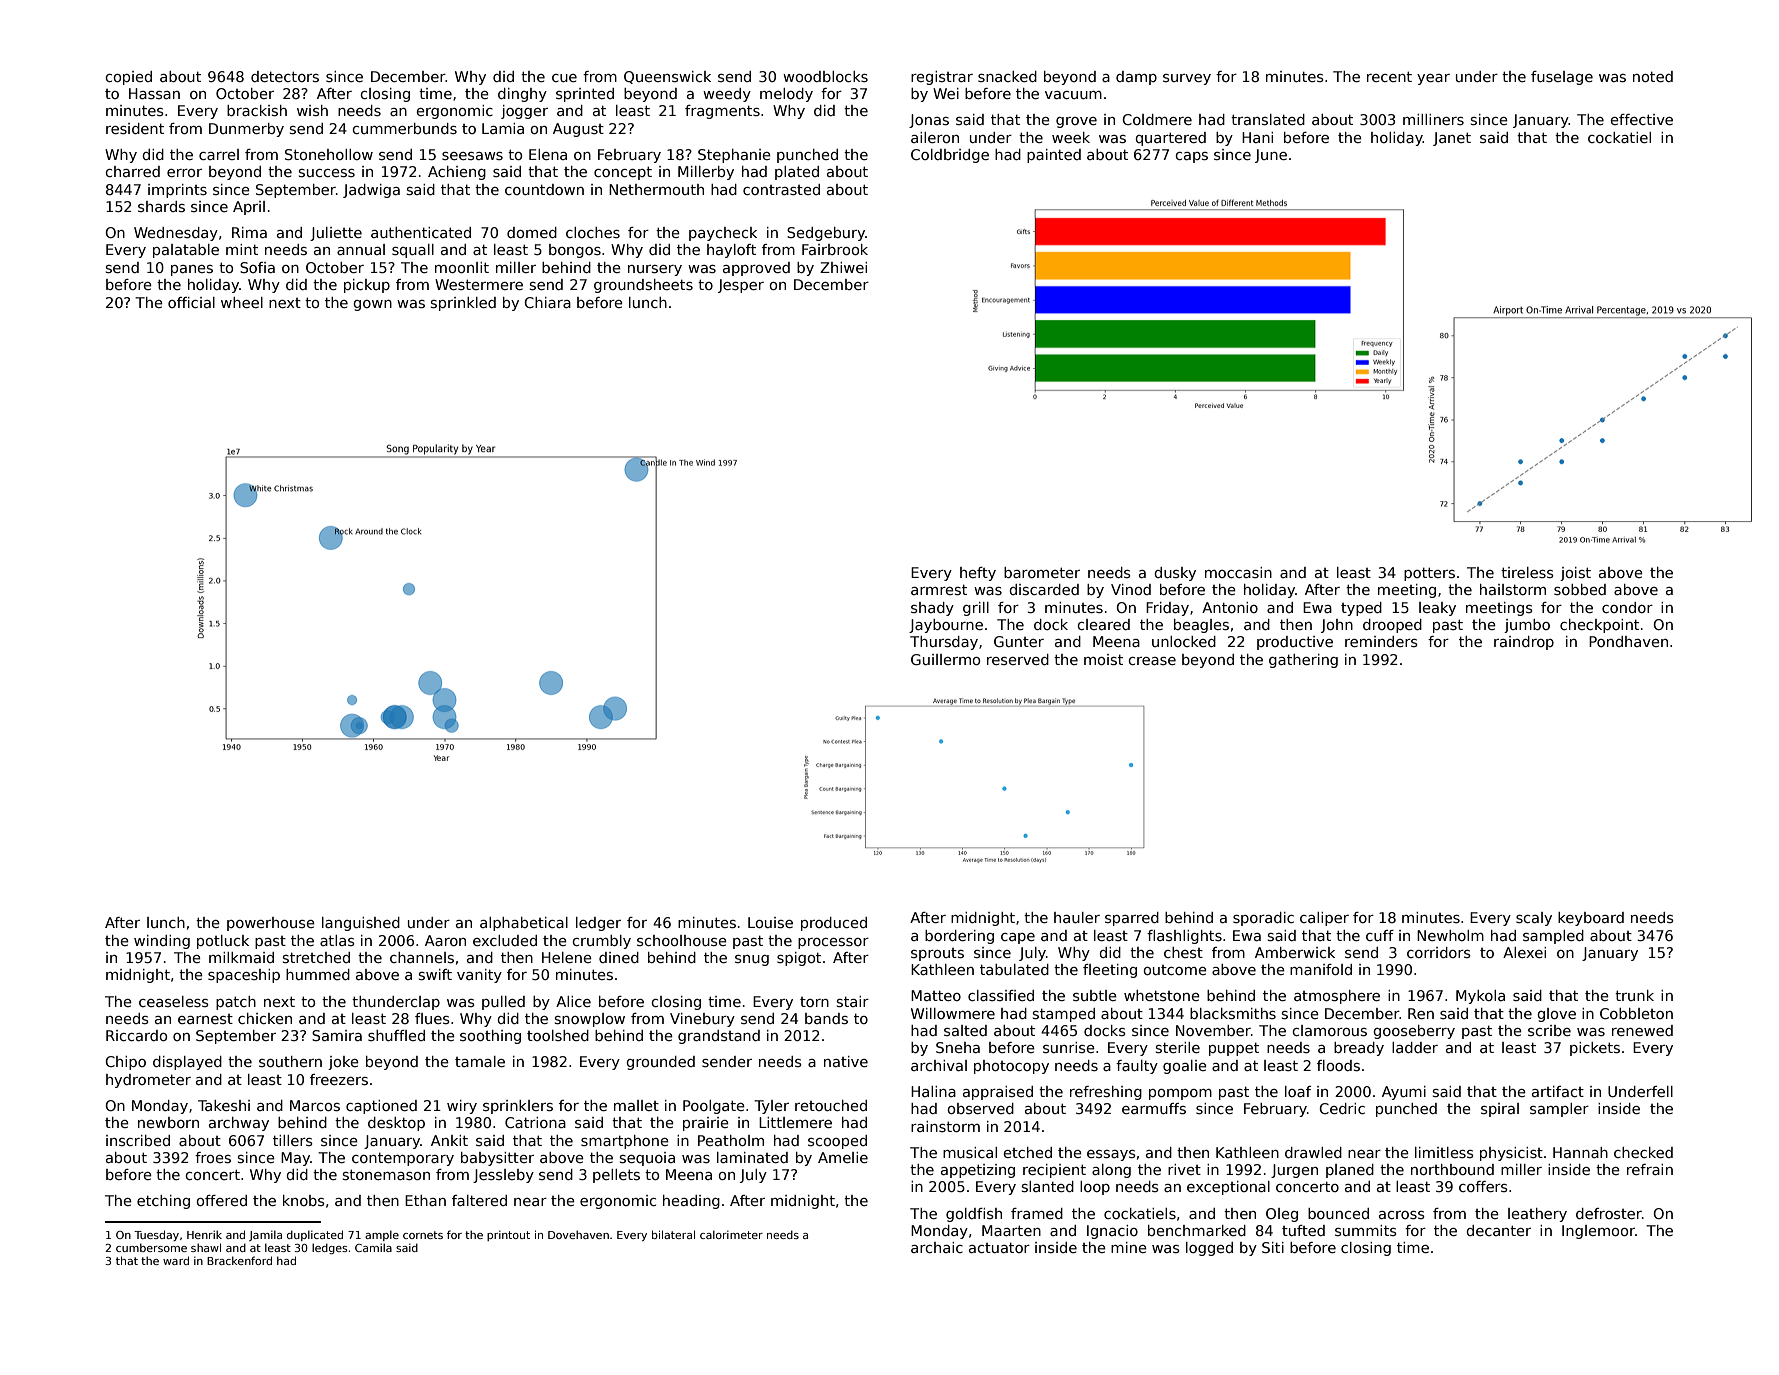  I want to click on duplicated, so click(315, 1235).
